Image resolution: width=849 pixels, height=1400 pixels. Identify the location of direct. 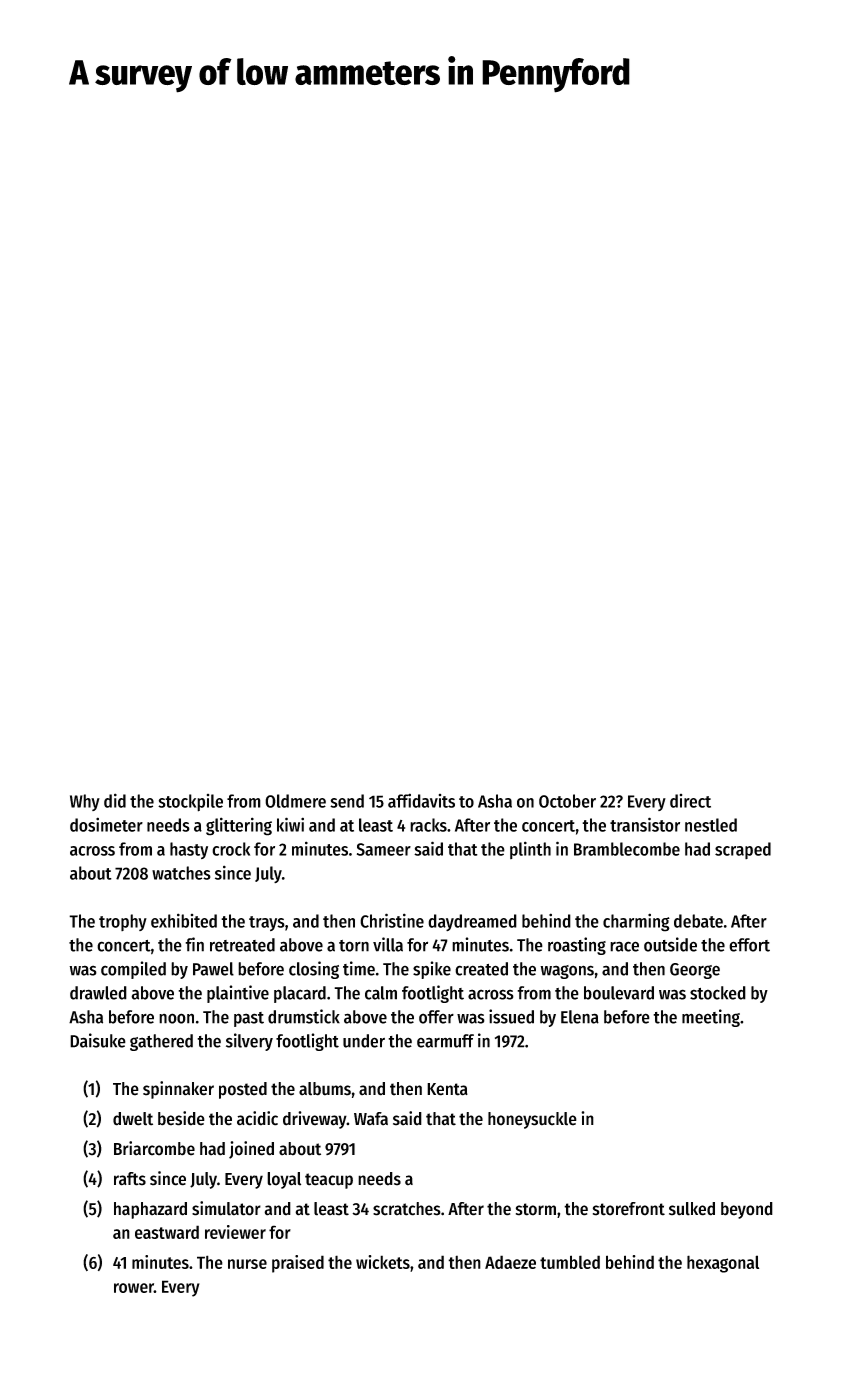
(690, 801).
